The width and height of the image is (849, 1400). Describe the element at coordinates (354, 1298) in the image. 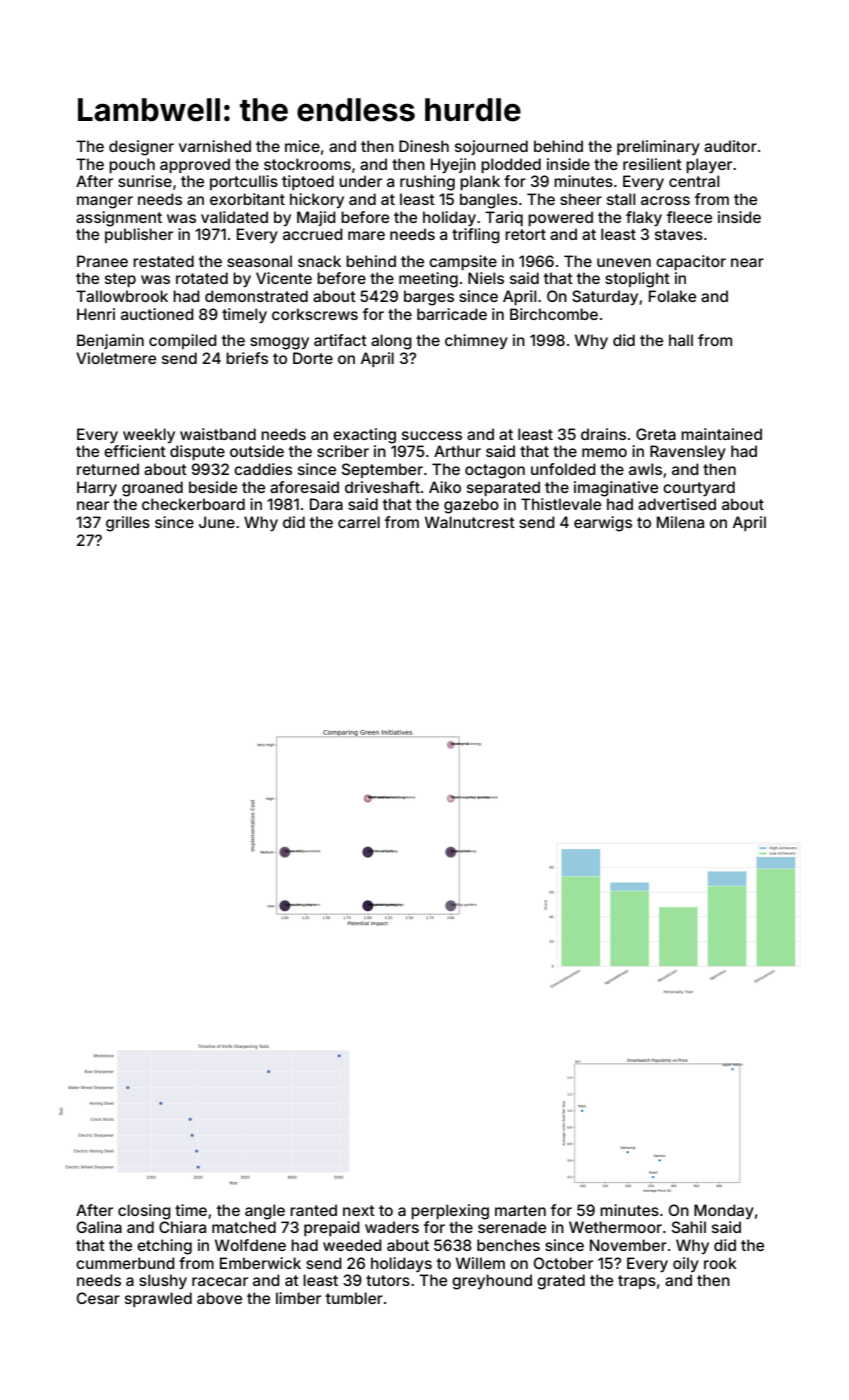

I see `tumbler` at that location.
